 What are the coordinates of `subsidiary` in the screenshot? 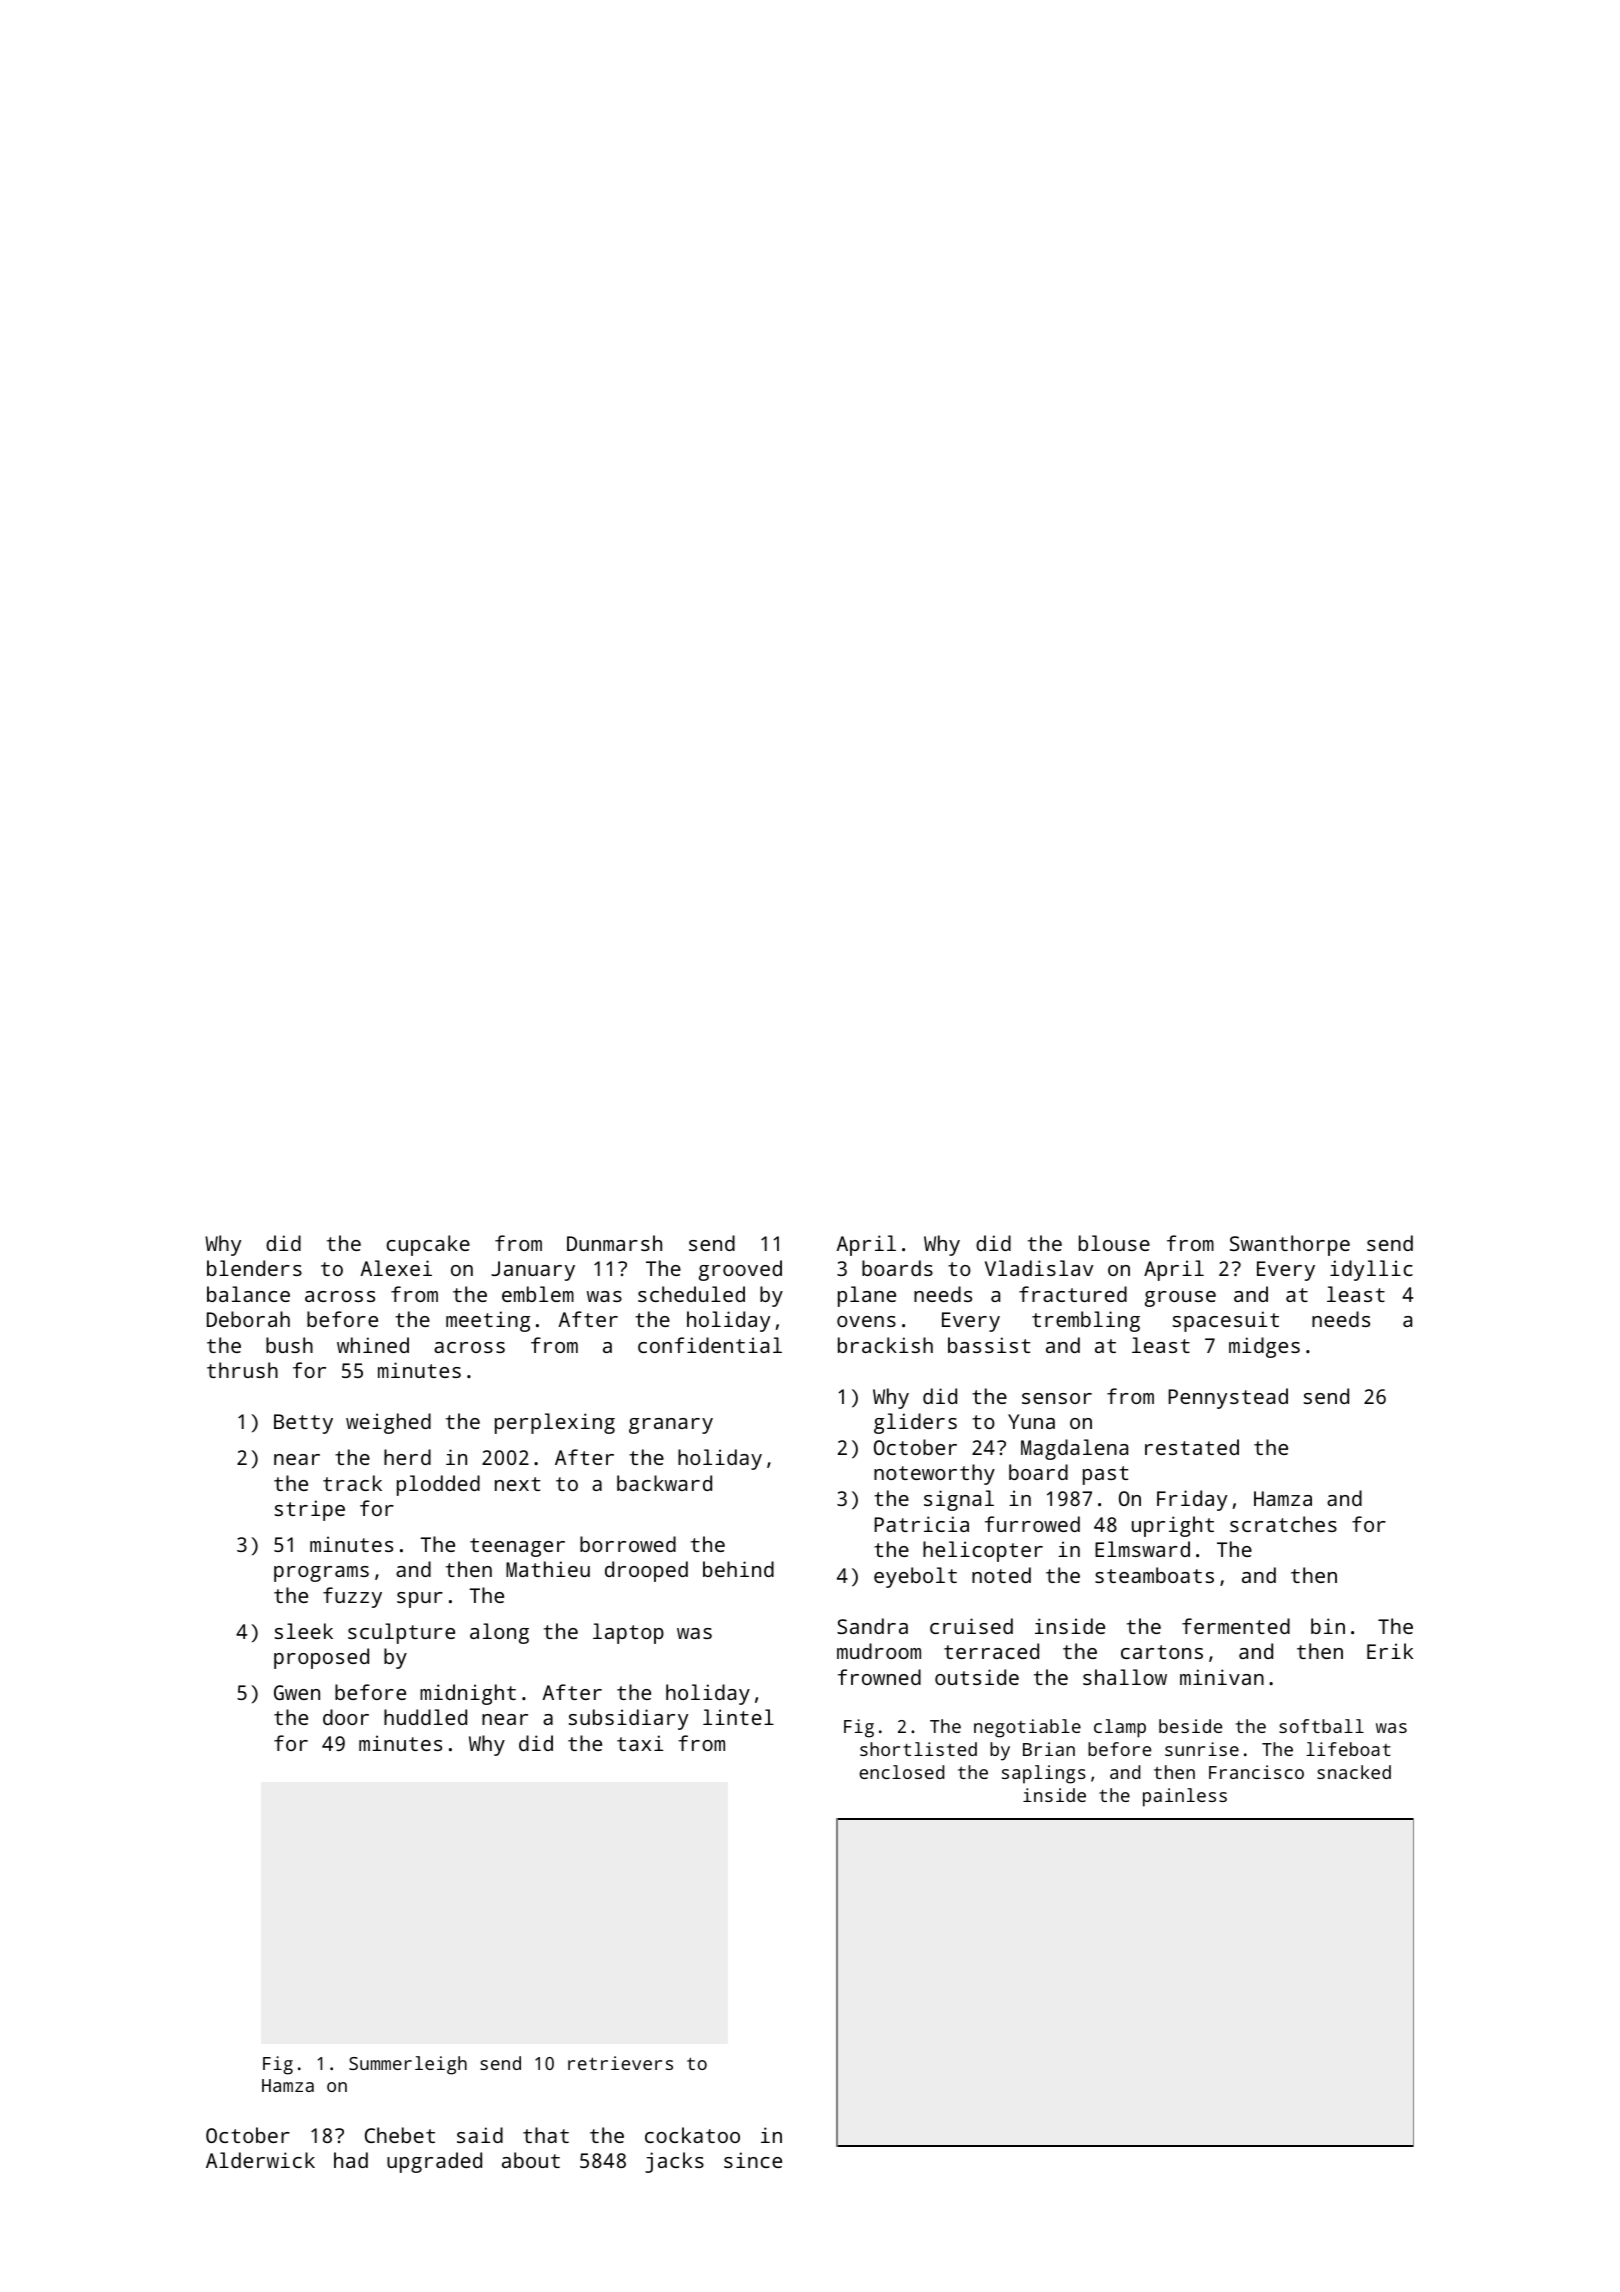 It's located at (628, 1719).
